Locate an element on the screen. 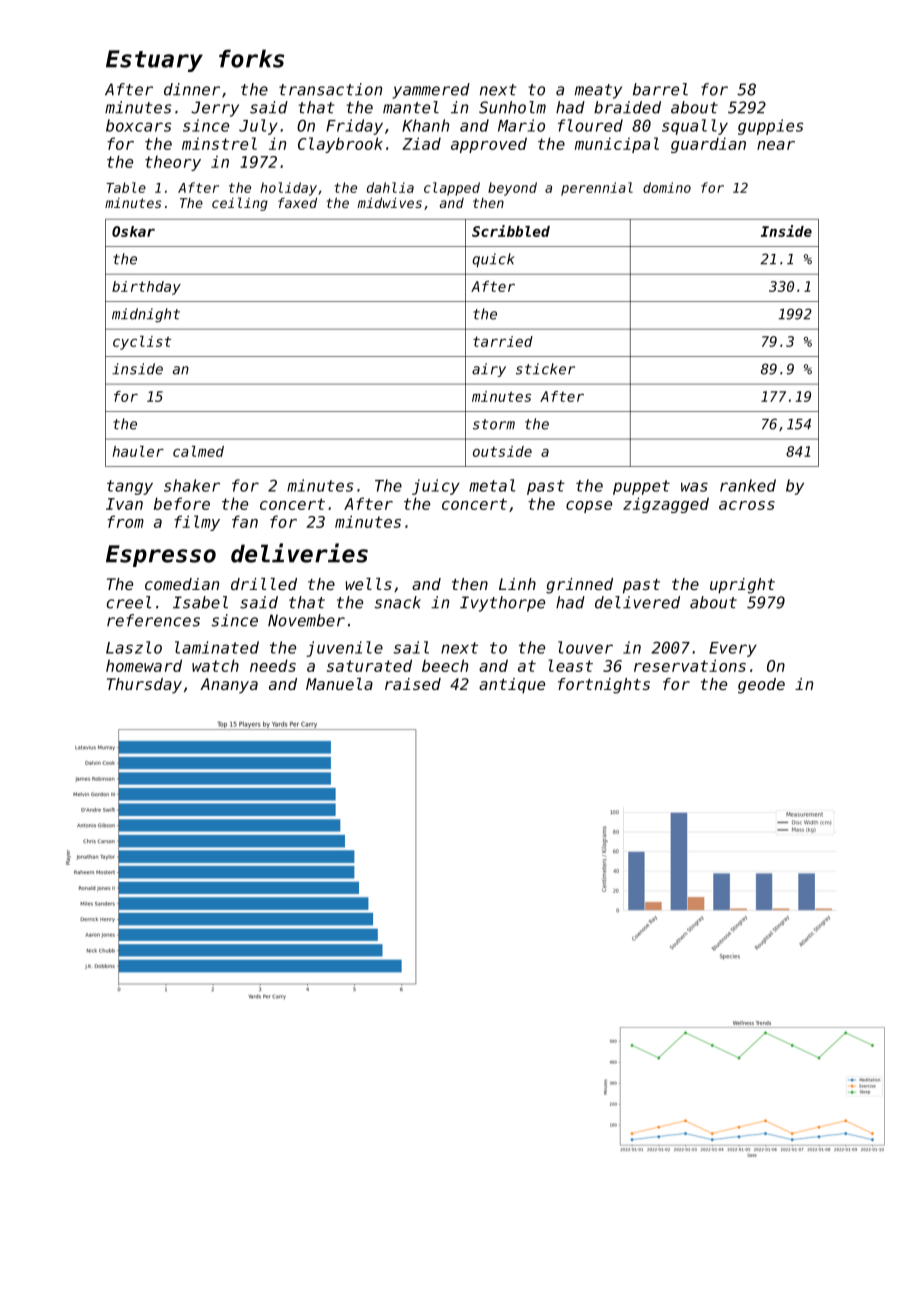 Image resolution: width=924 pixels, height=1308 pixels. birthday is located at coordinates (146, 288).
